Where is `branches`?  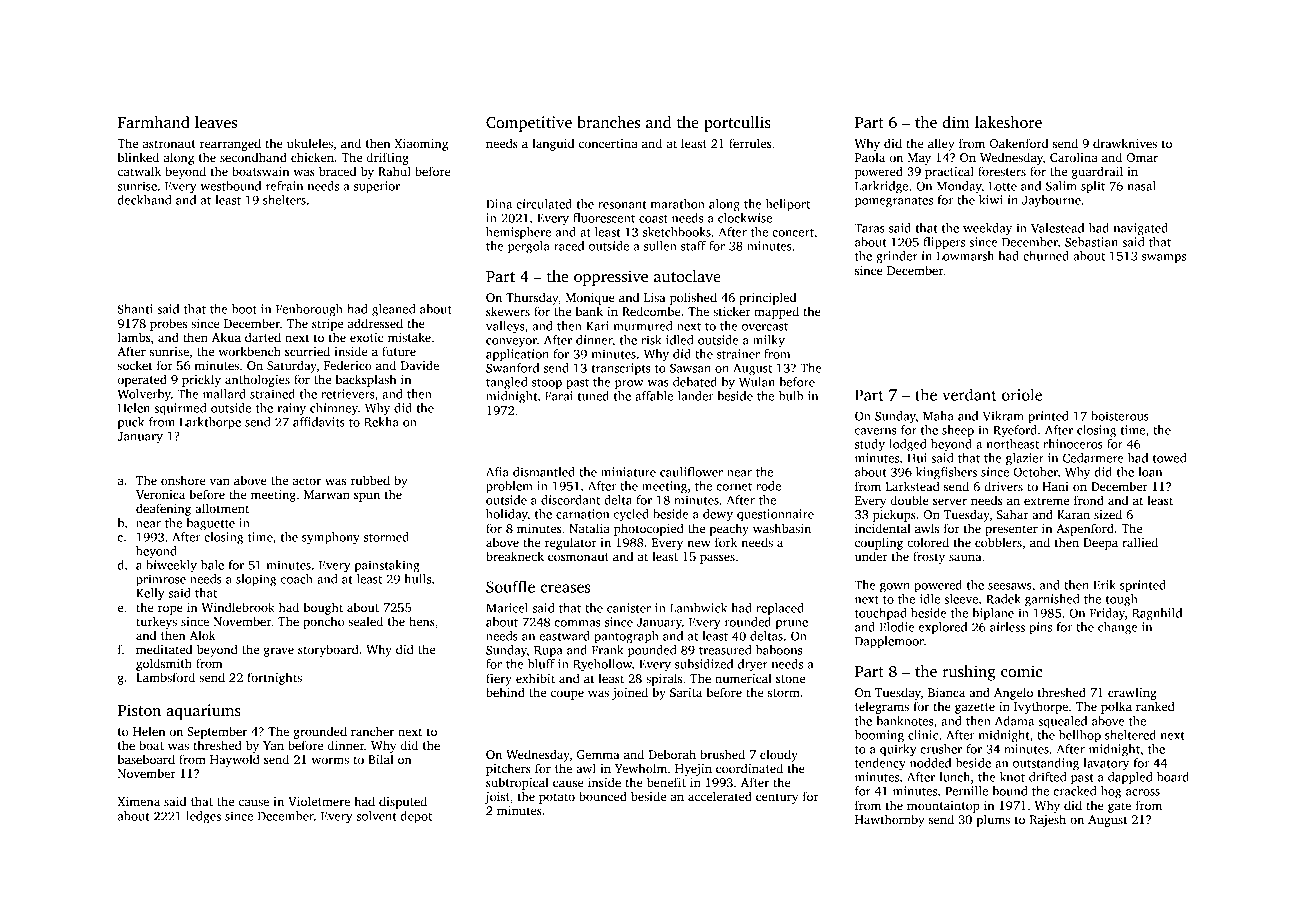 branches is located at coordinates (608, 122).
